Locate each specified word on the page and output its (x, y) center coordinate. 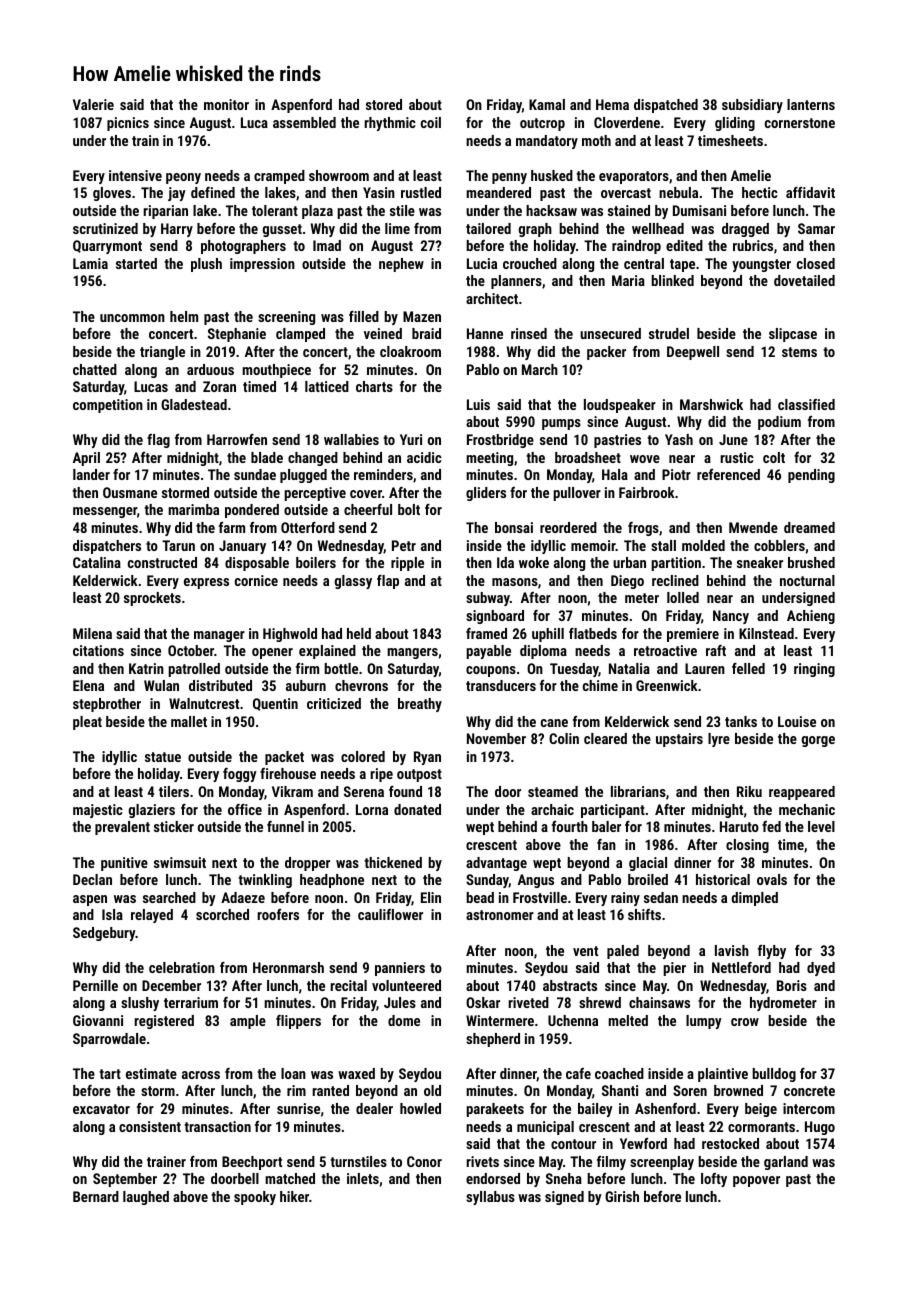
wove (645, 459)
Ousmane (130, 492)
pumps (561, 424)
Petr (404, 545)
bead (480, 897)
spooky (255, 1198)
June (733, 439)
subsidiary (752, 106)
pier (674, 969)
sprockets (152, 599)
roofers (278, 914)
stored (384, 104)
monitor (226, 104)
